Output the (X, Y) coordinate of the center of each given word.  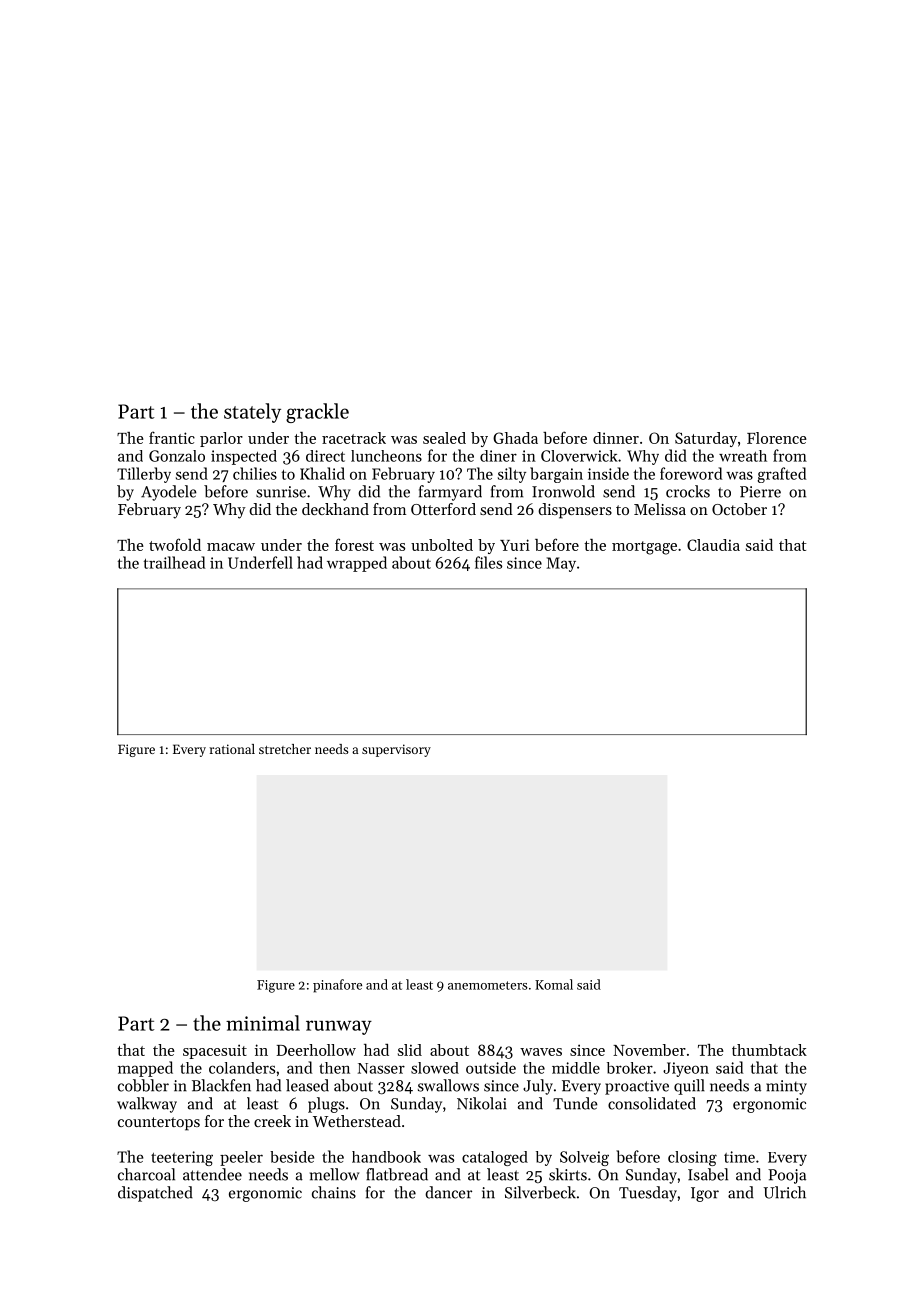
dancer (448, 1192)
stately (252, 413)
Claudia (713, 545)
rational (232, 749)
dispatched (155, 1194)
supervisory (396, 750)
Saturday (706, 439)
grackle (317, 413)
